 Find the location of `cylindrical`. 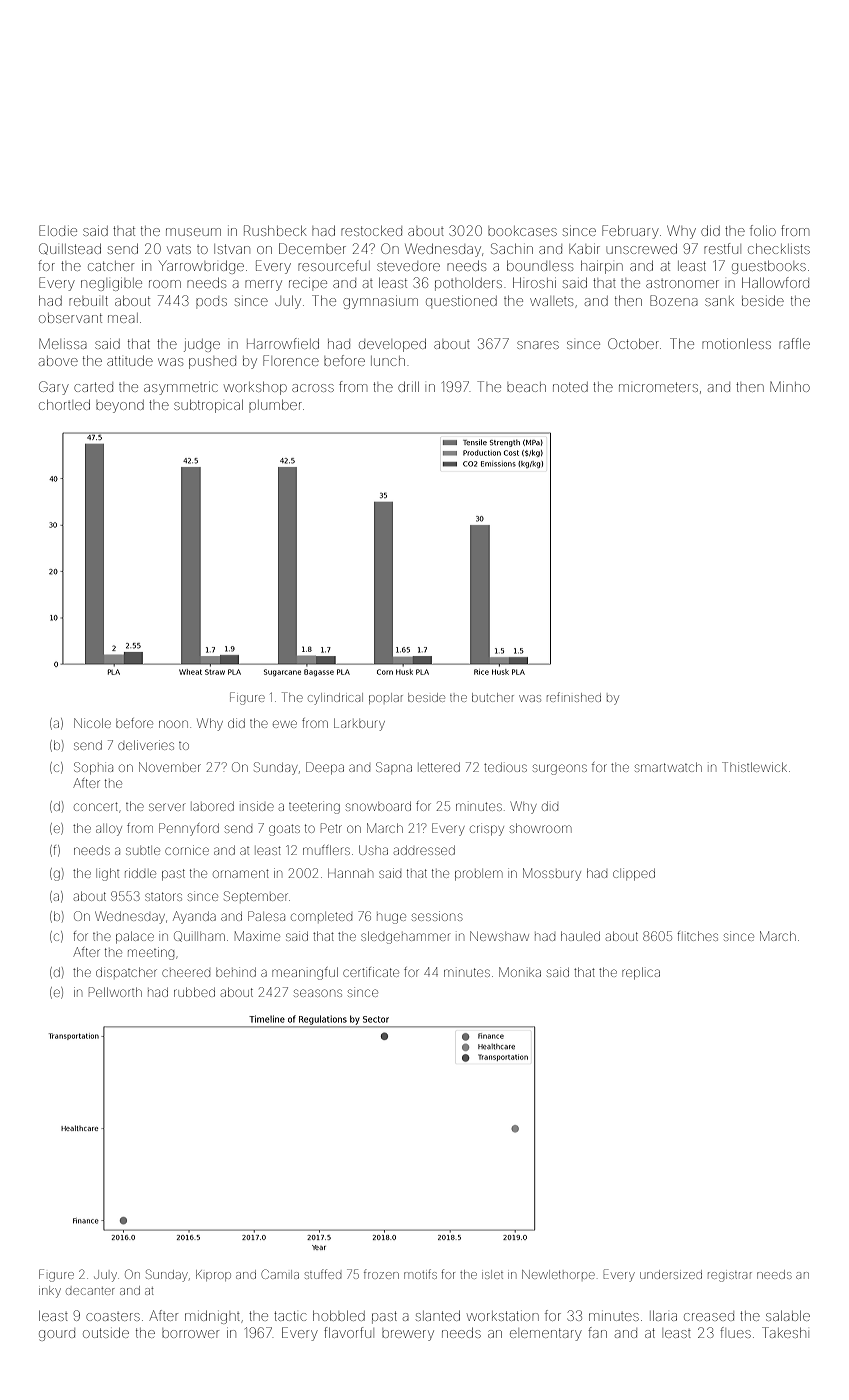

cylindrical is located at coordinates (335, 699).
